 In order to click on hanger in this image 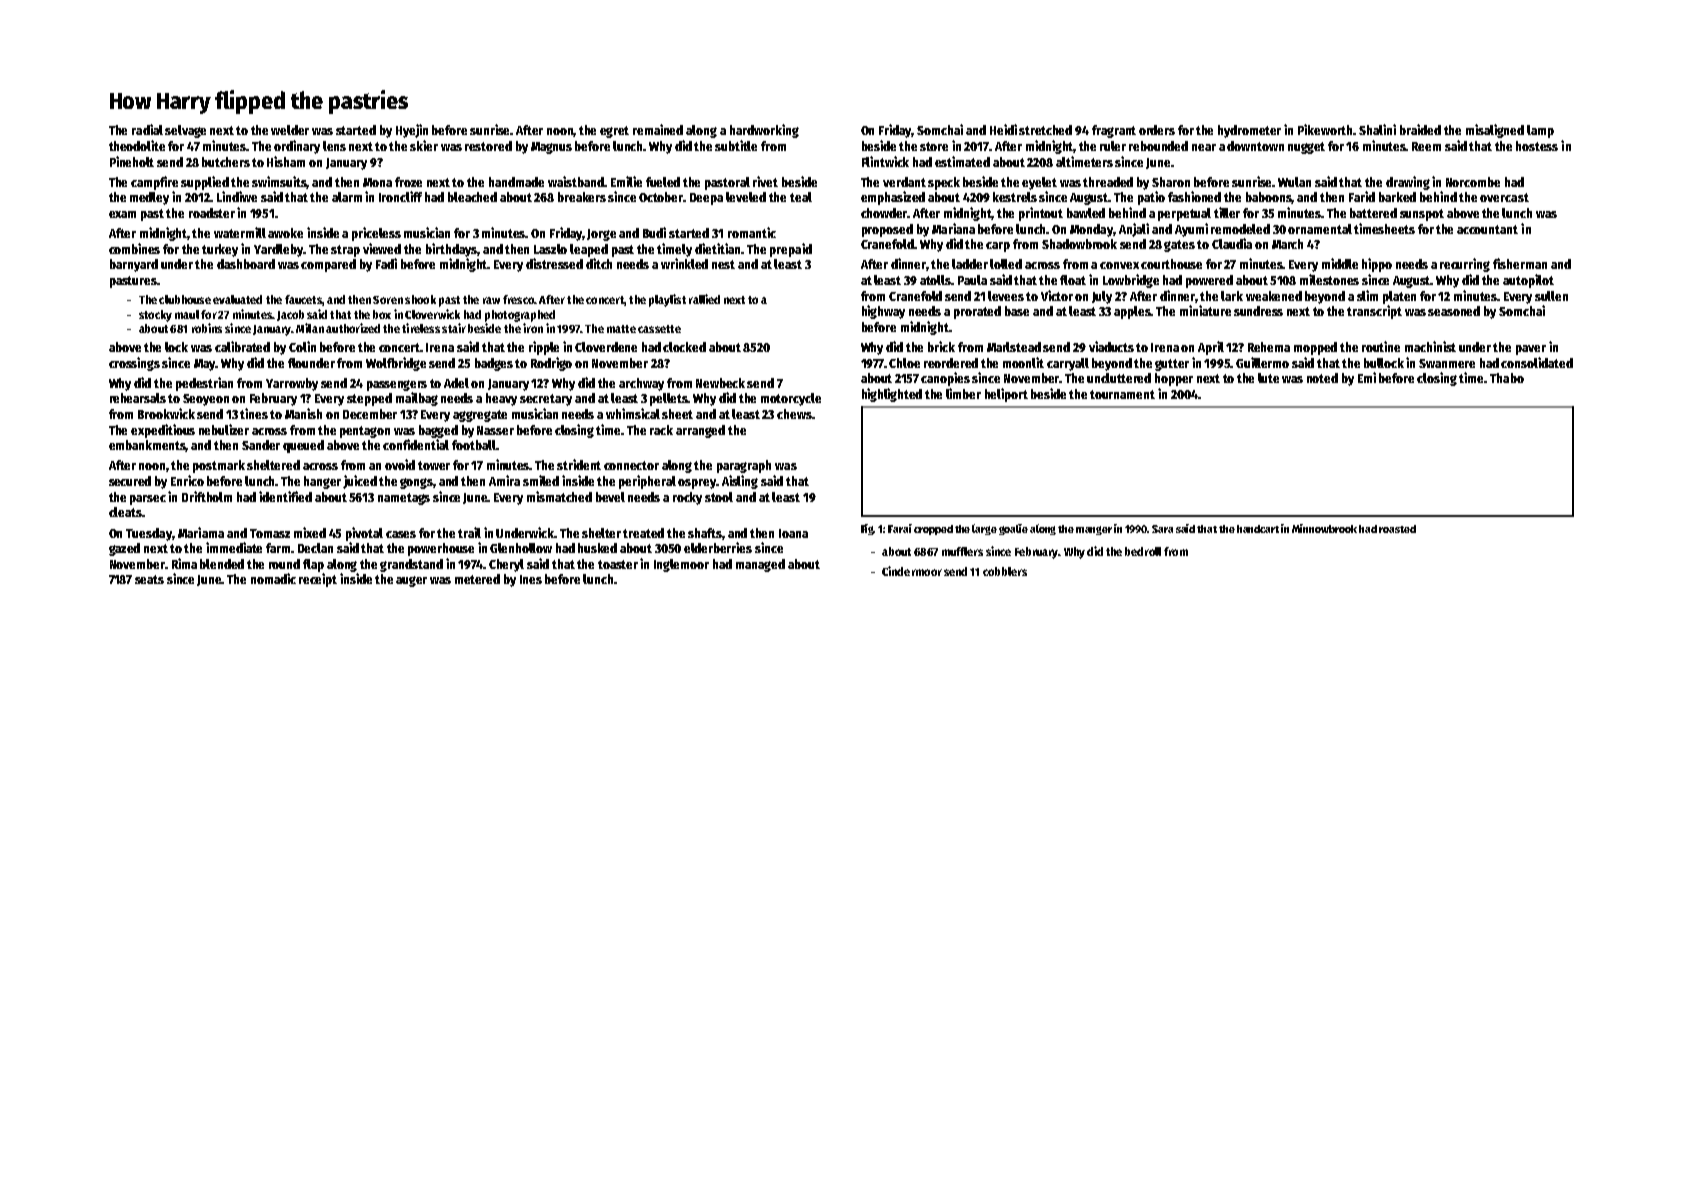, I will do `click(322, 482)`.
